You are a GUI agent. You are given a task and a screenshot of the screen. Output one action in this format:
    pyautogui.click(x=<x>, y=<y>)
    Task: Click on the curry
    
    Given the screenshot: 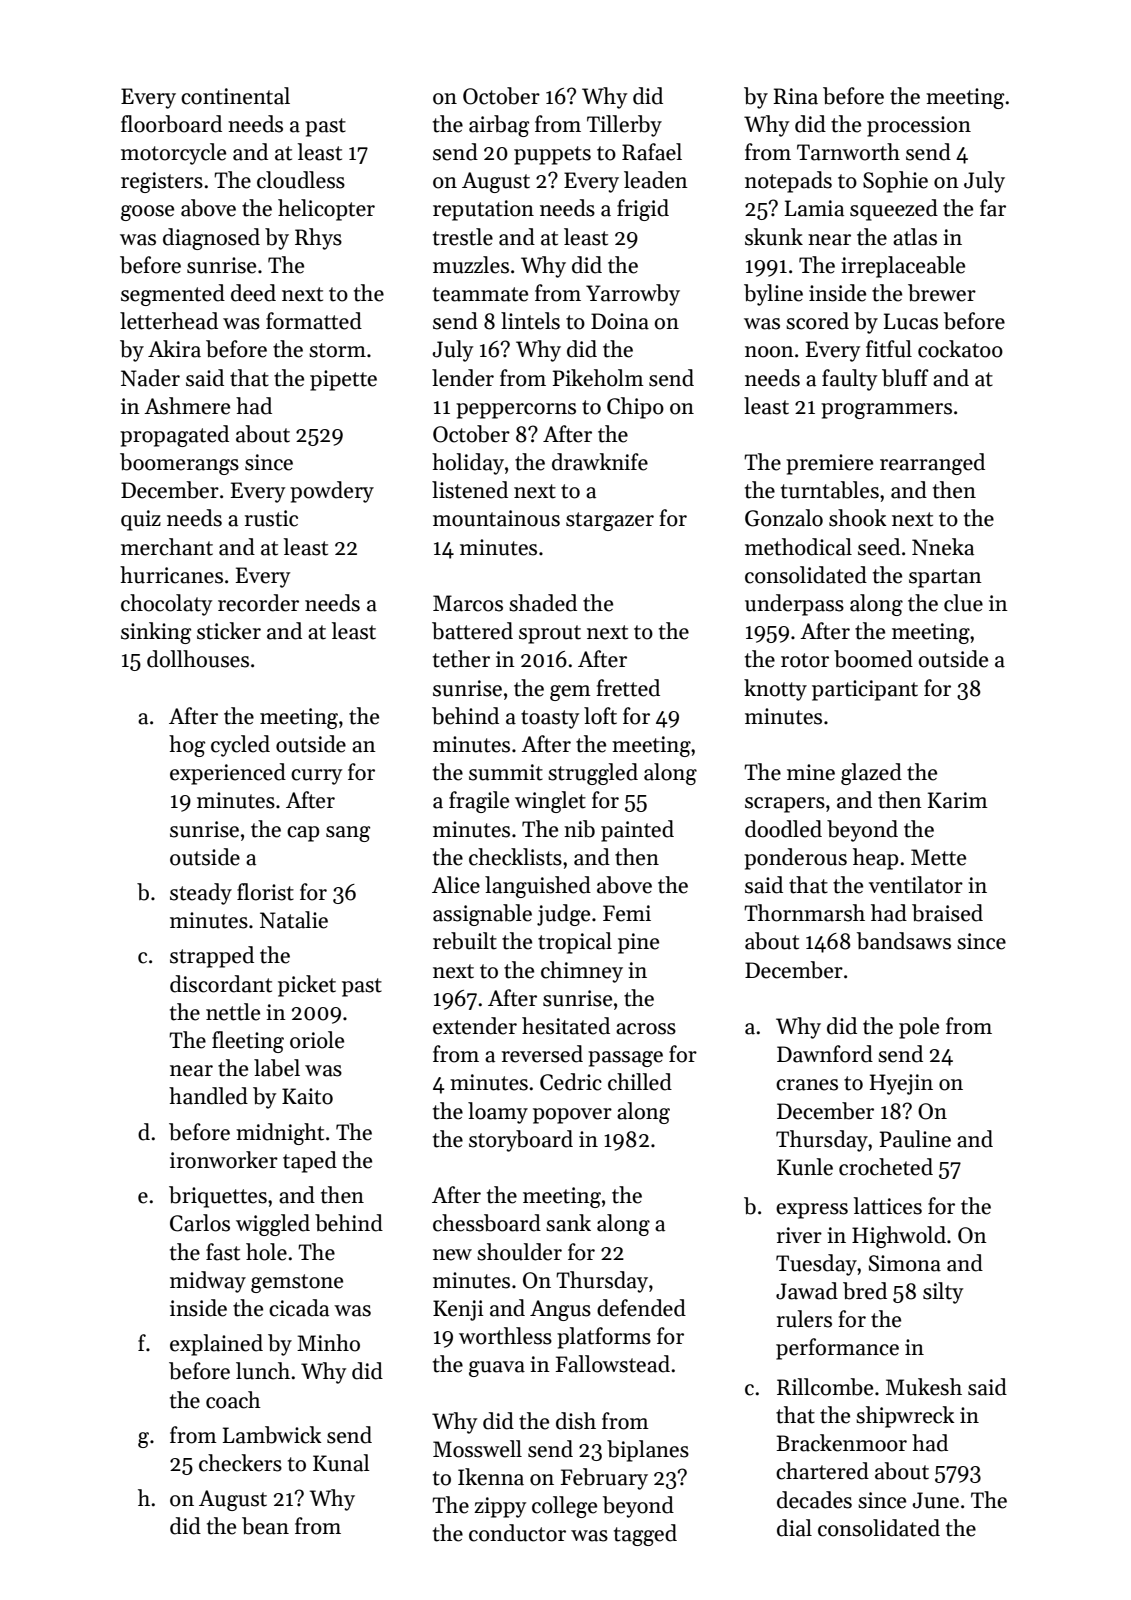 What is the action you would take?
    pyautogui.click(x=316, y=777)
